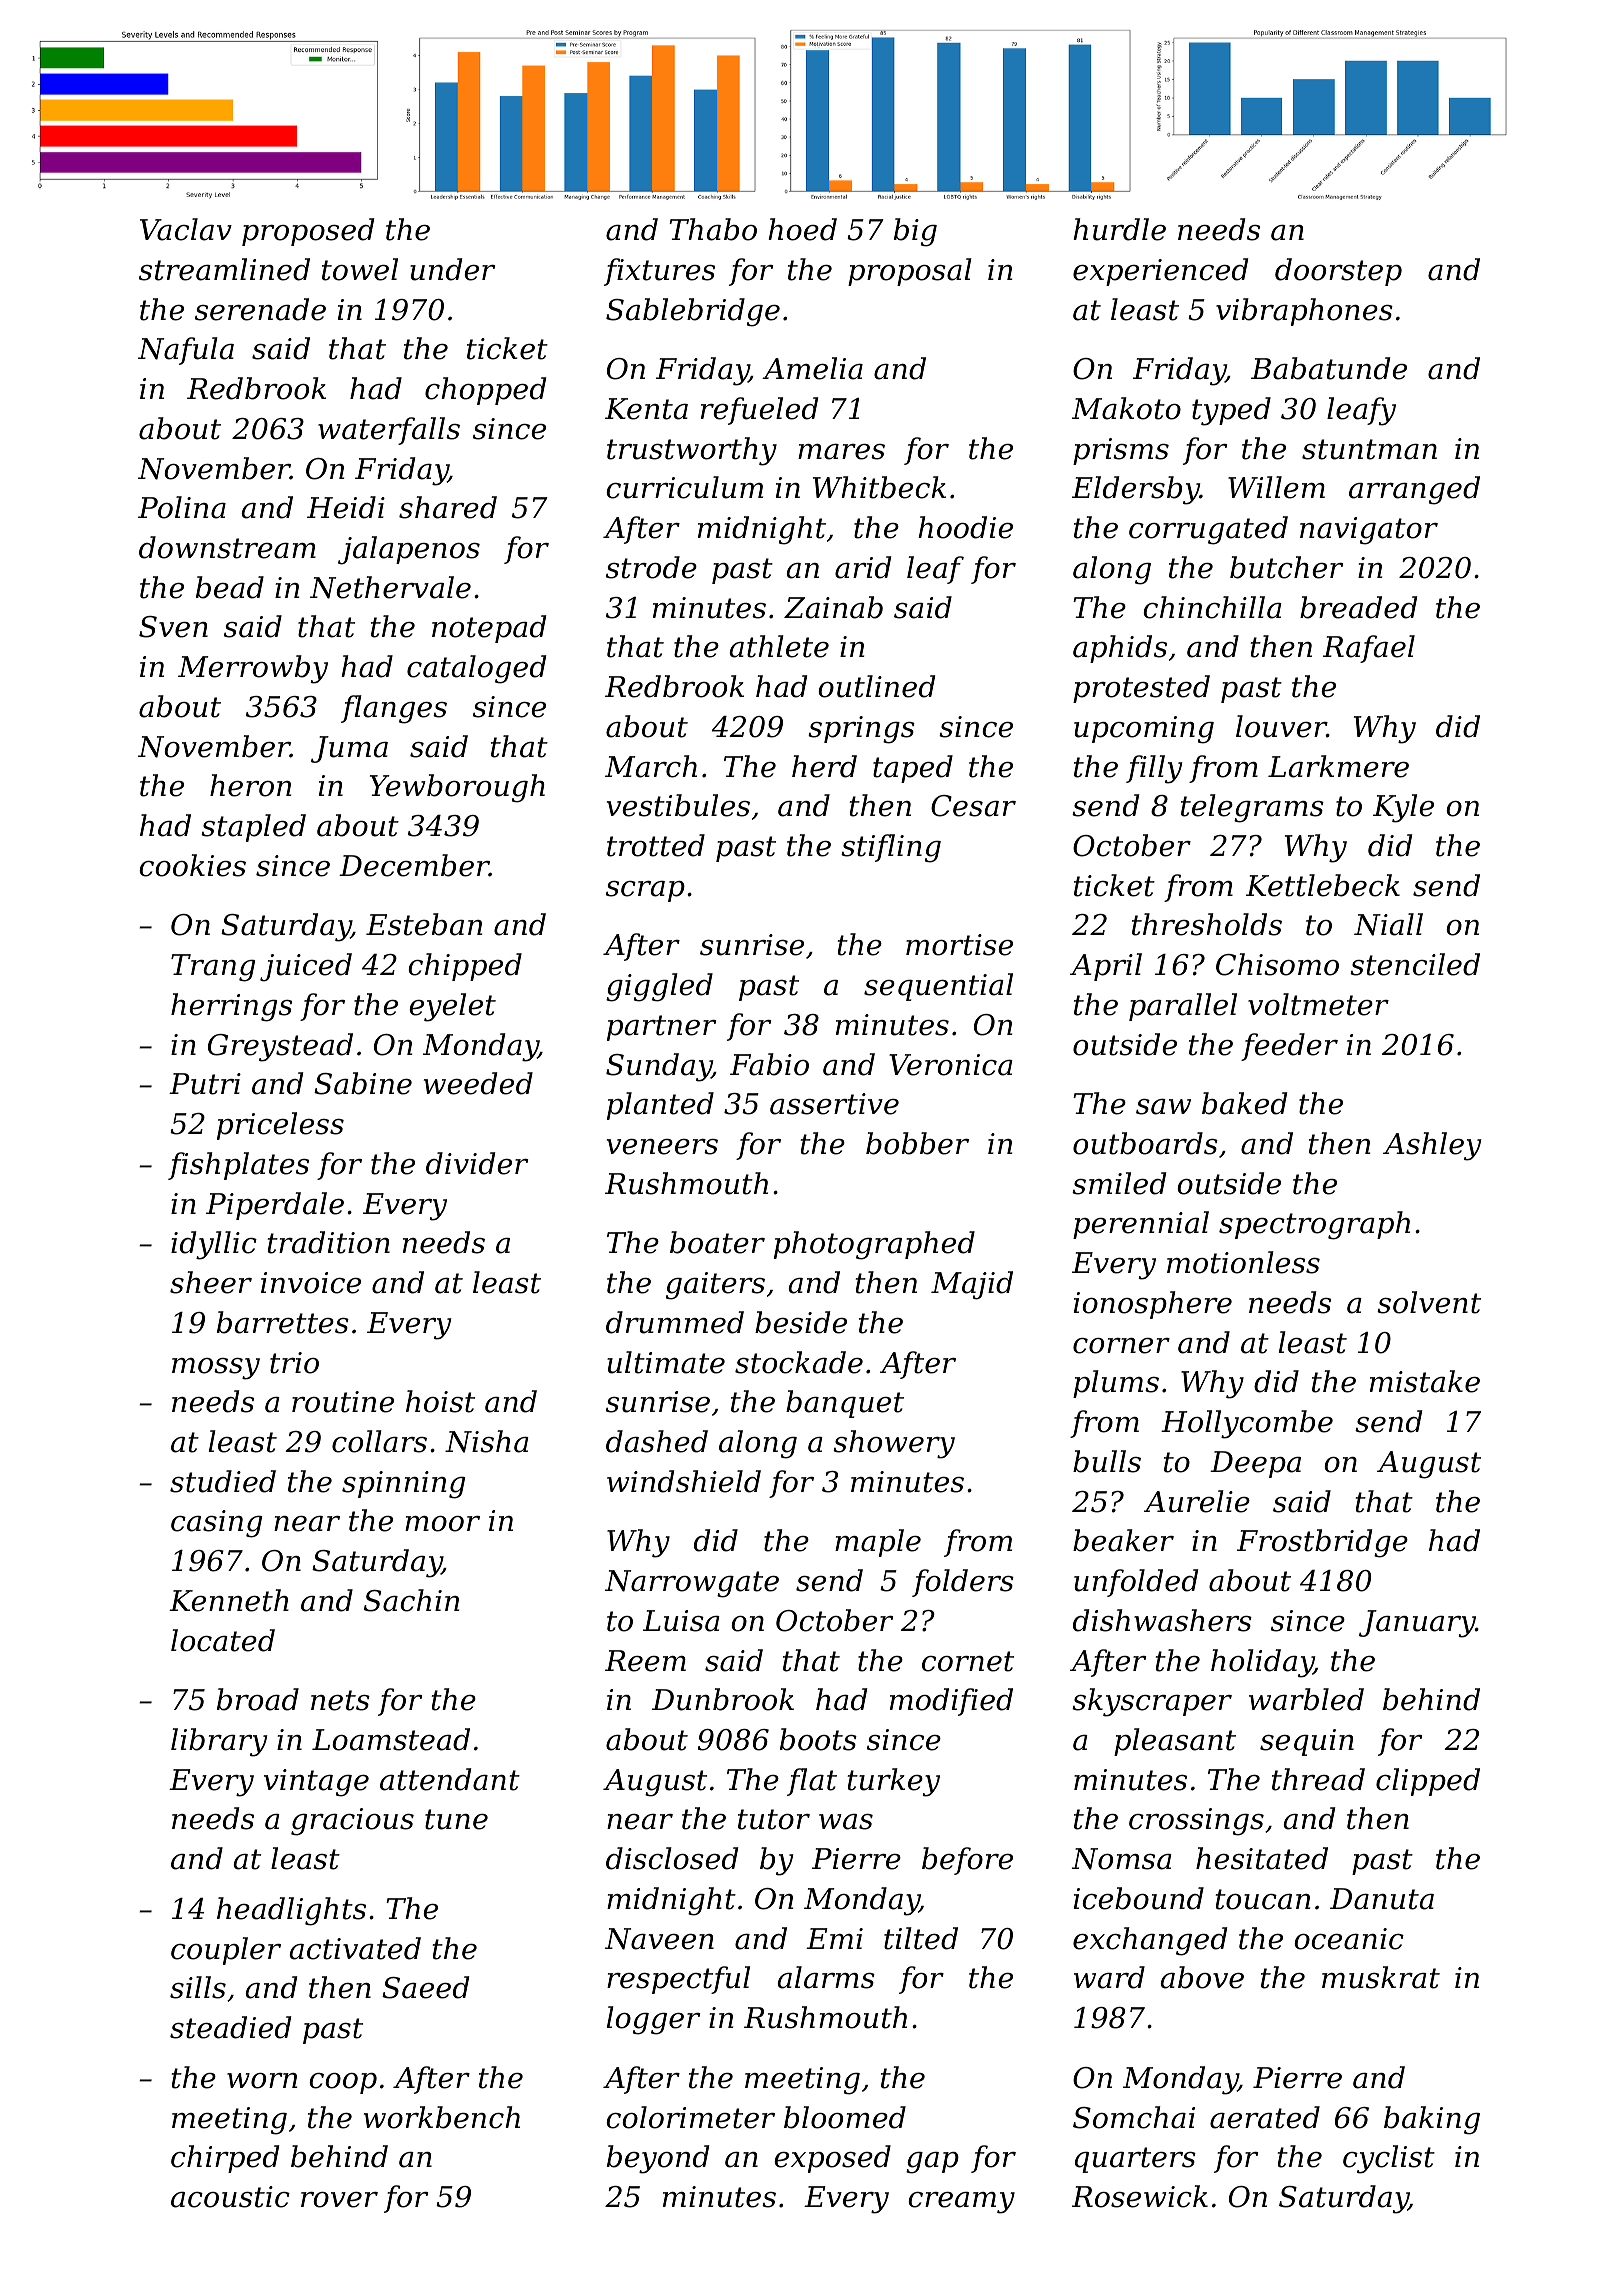 The width and height of the image is (1620, 2292). What do you see at coordinates (651, 567) in the image?
I see `strode` at bounding box center [651, 567].
